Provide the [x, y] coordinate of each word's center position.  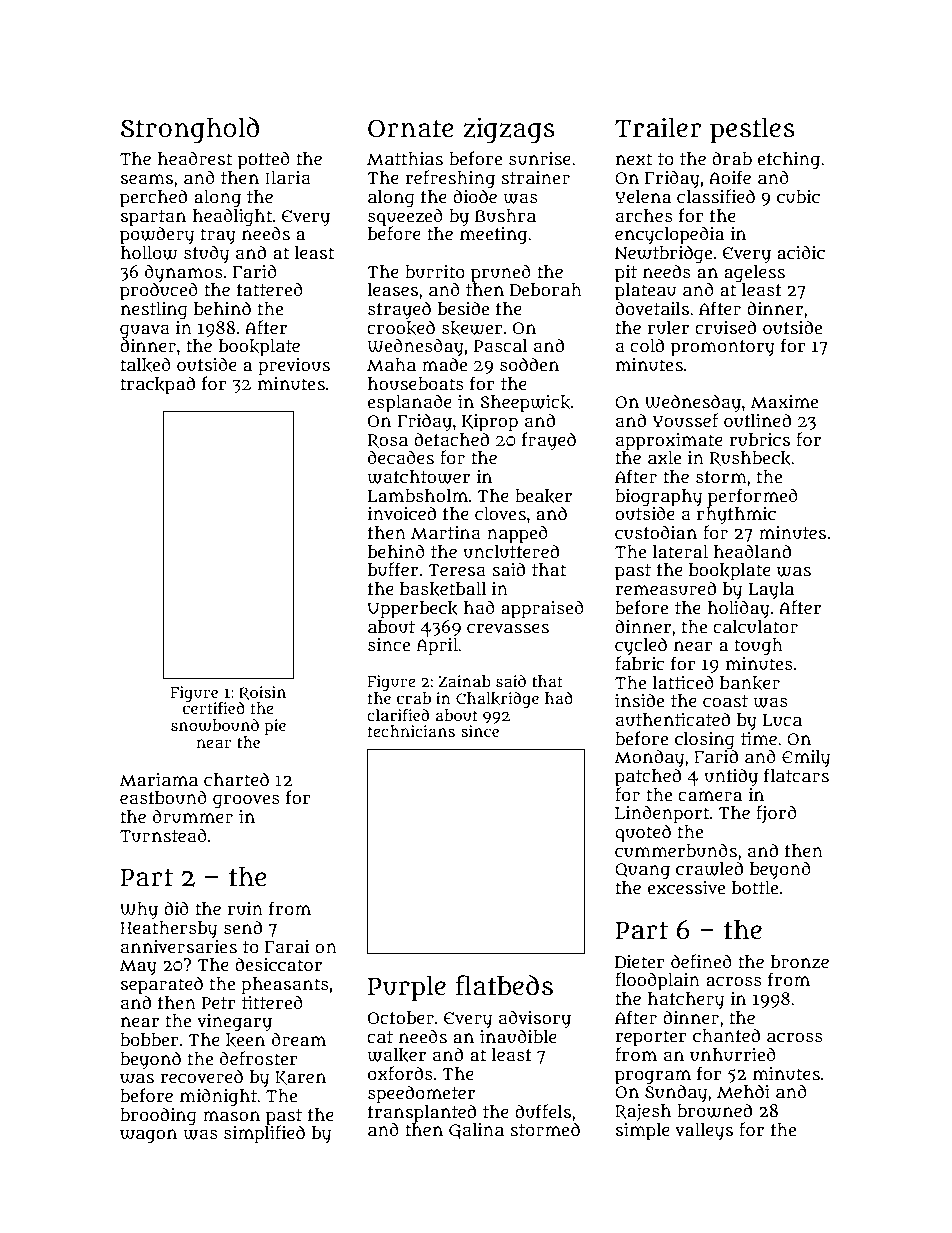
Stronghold [190, 130]
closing [705, 740]
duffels [543, 1111]
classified [716, 196]
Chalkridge [497, 700]
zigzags [509, 130]
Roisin [262, 693]
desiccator [278, 964]
